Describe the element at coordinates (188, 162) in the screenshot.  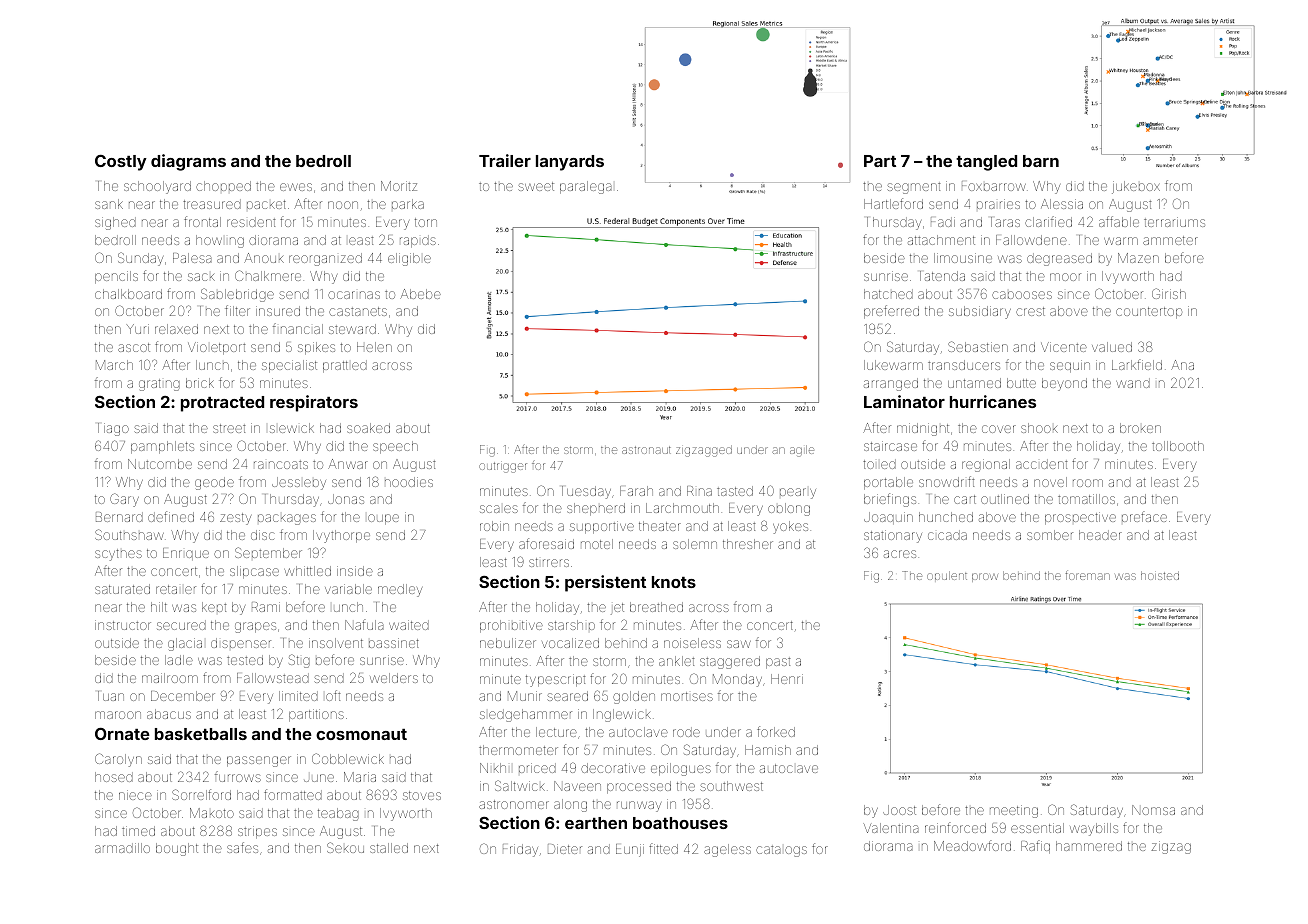
I see `diagrams` at that location.
